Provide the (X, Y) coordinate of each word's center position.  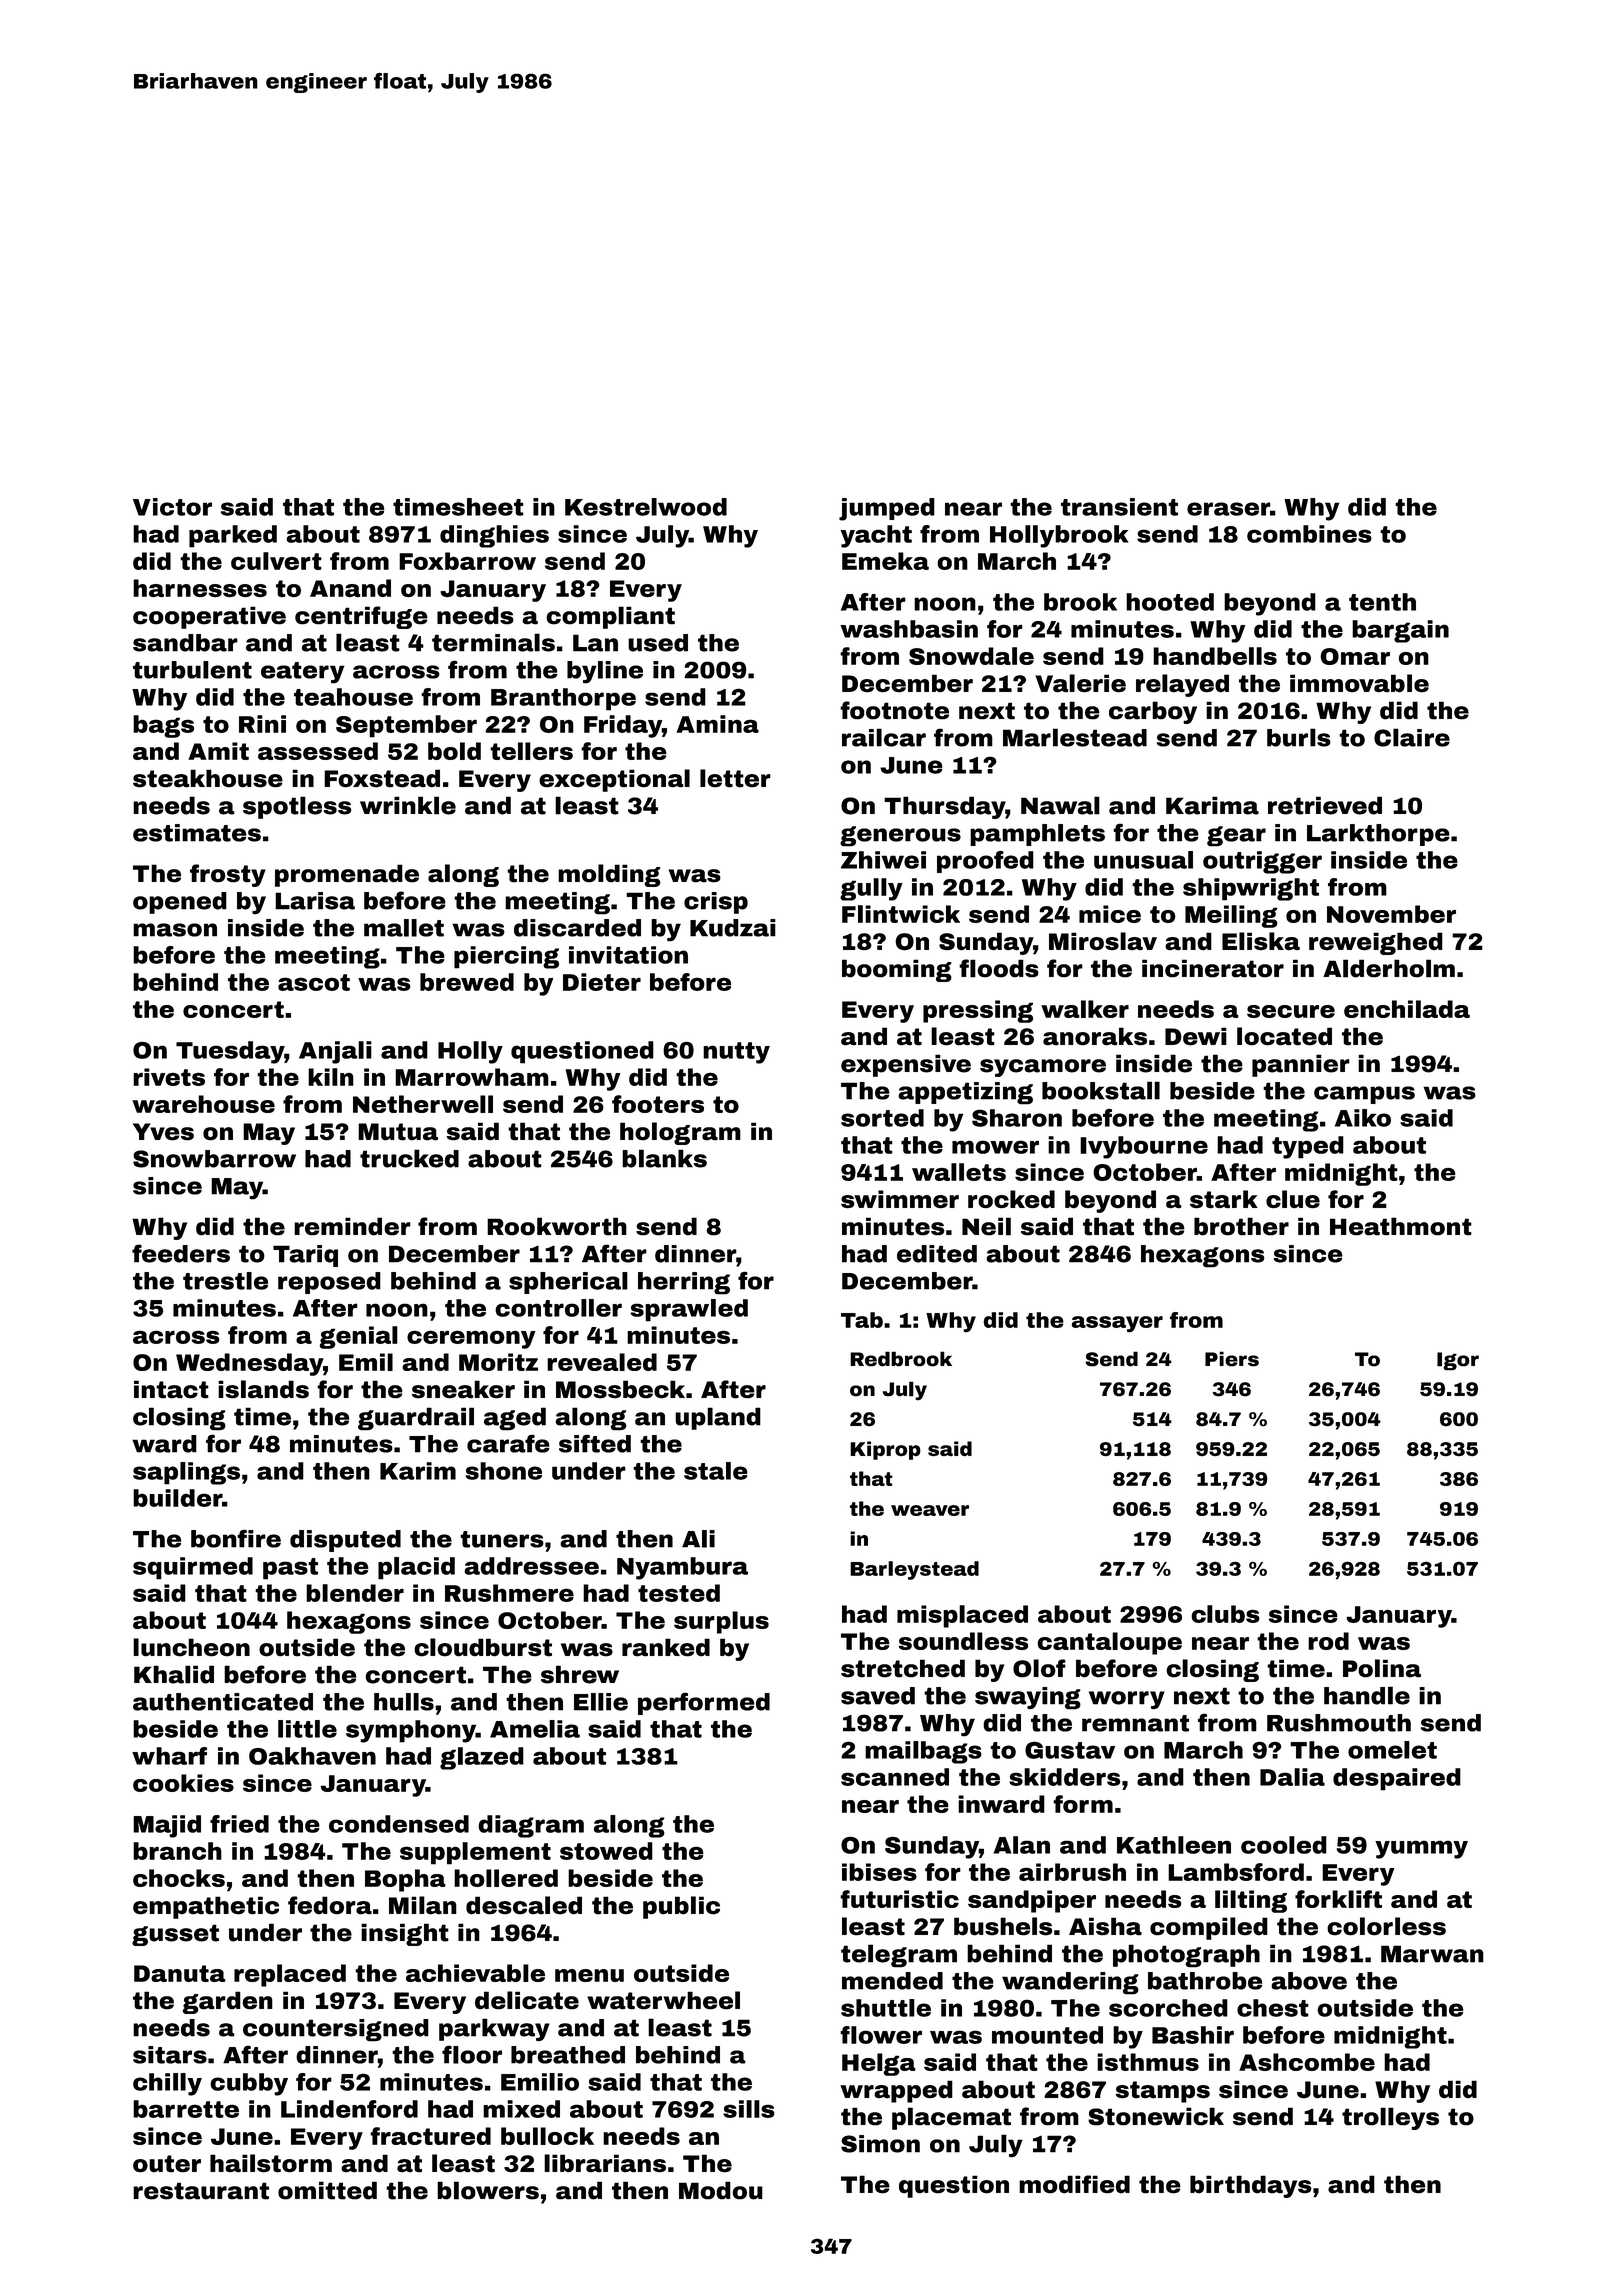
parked (233, 536)
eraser (1228, 509)
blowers (488, 2190)
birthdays (1250, 2186)
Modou (721, 2190)
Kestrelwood (646, 507)
